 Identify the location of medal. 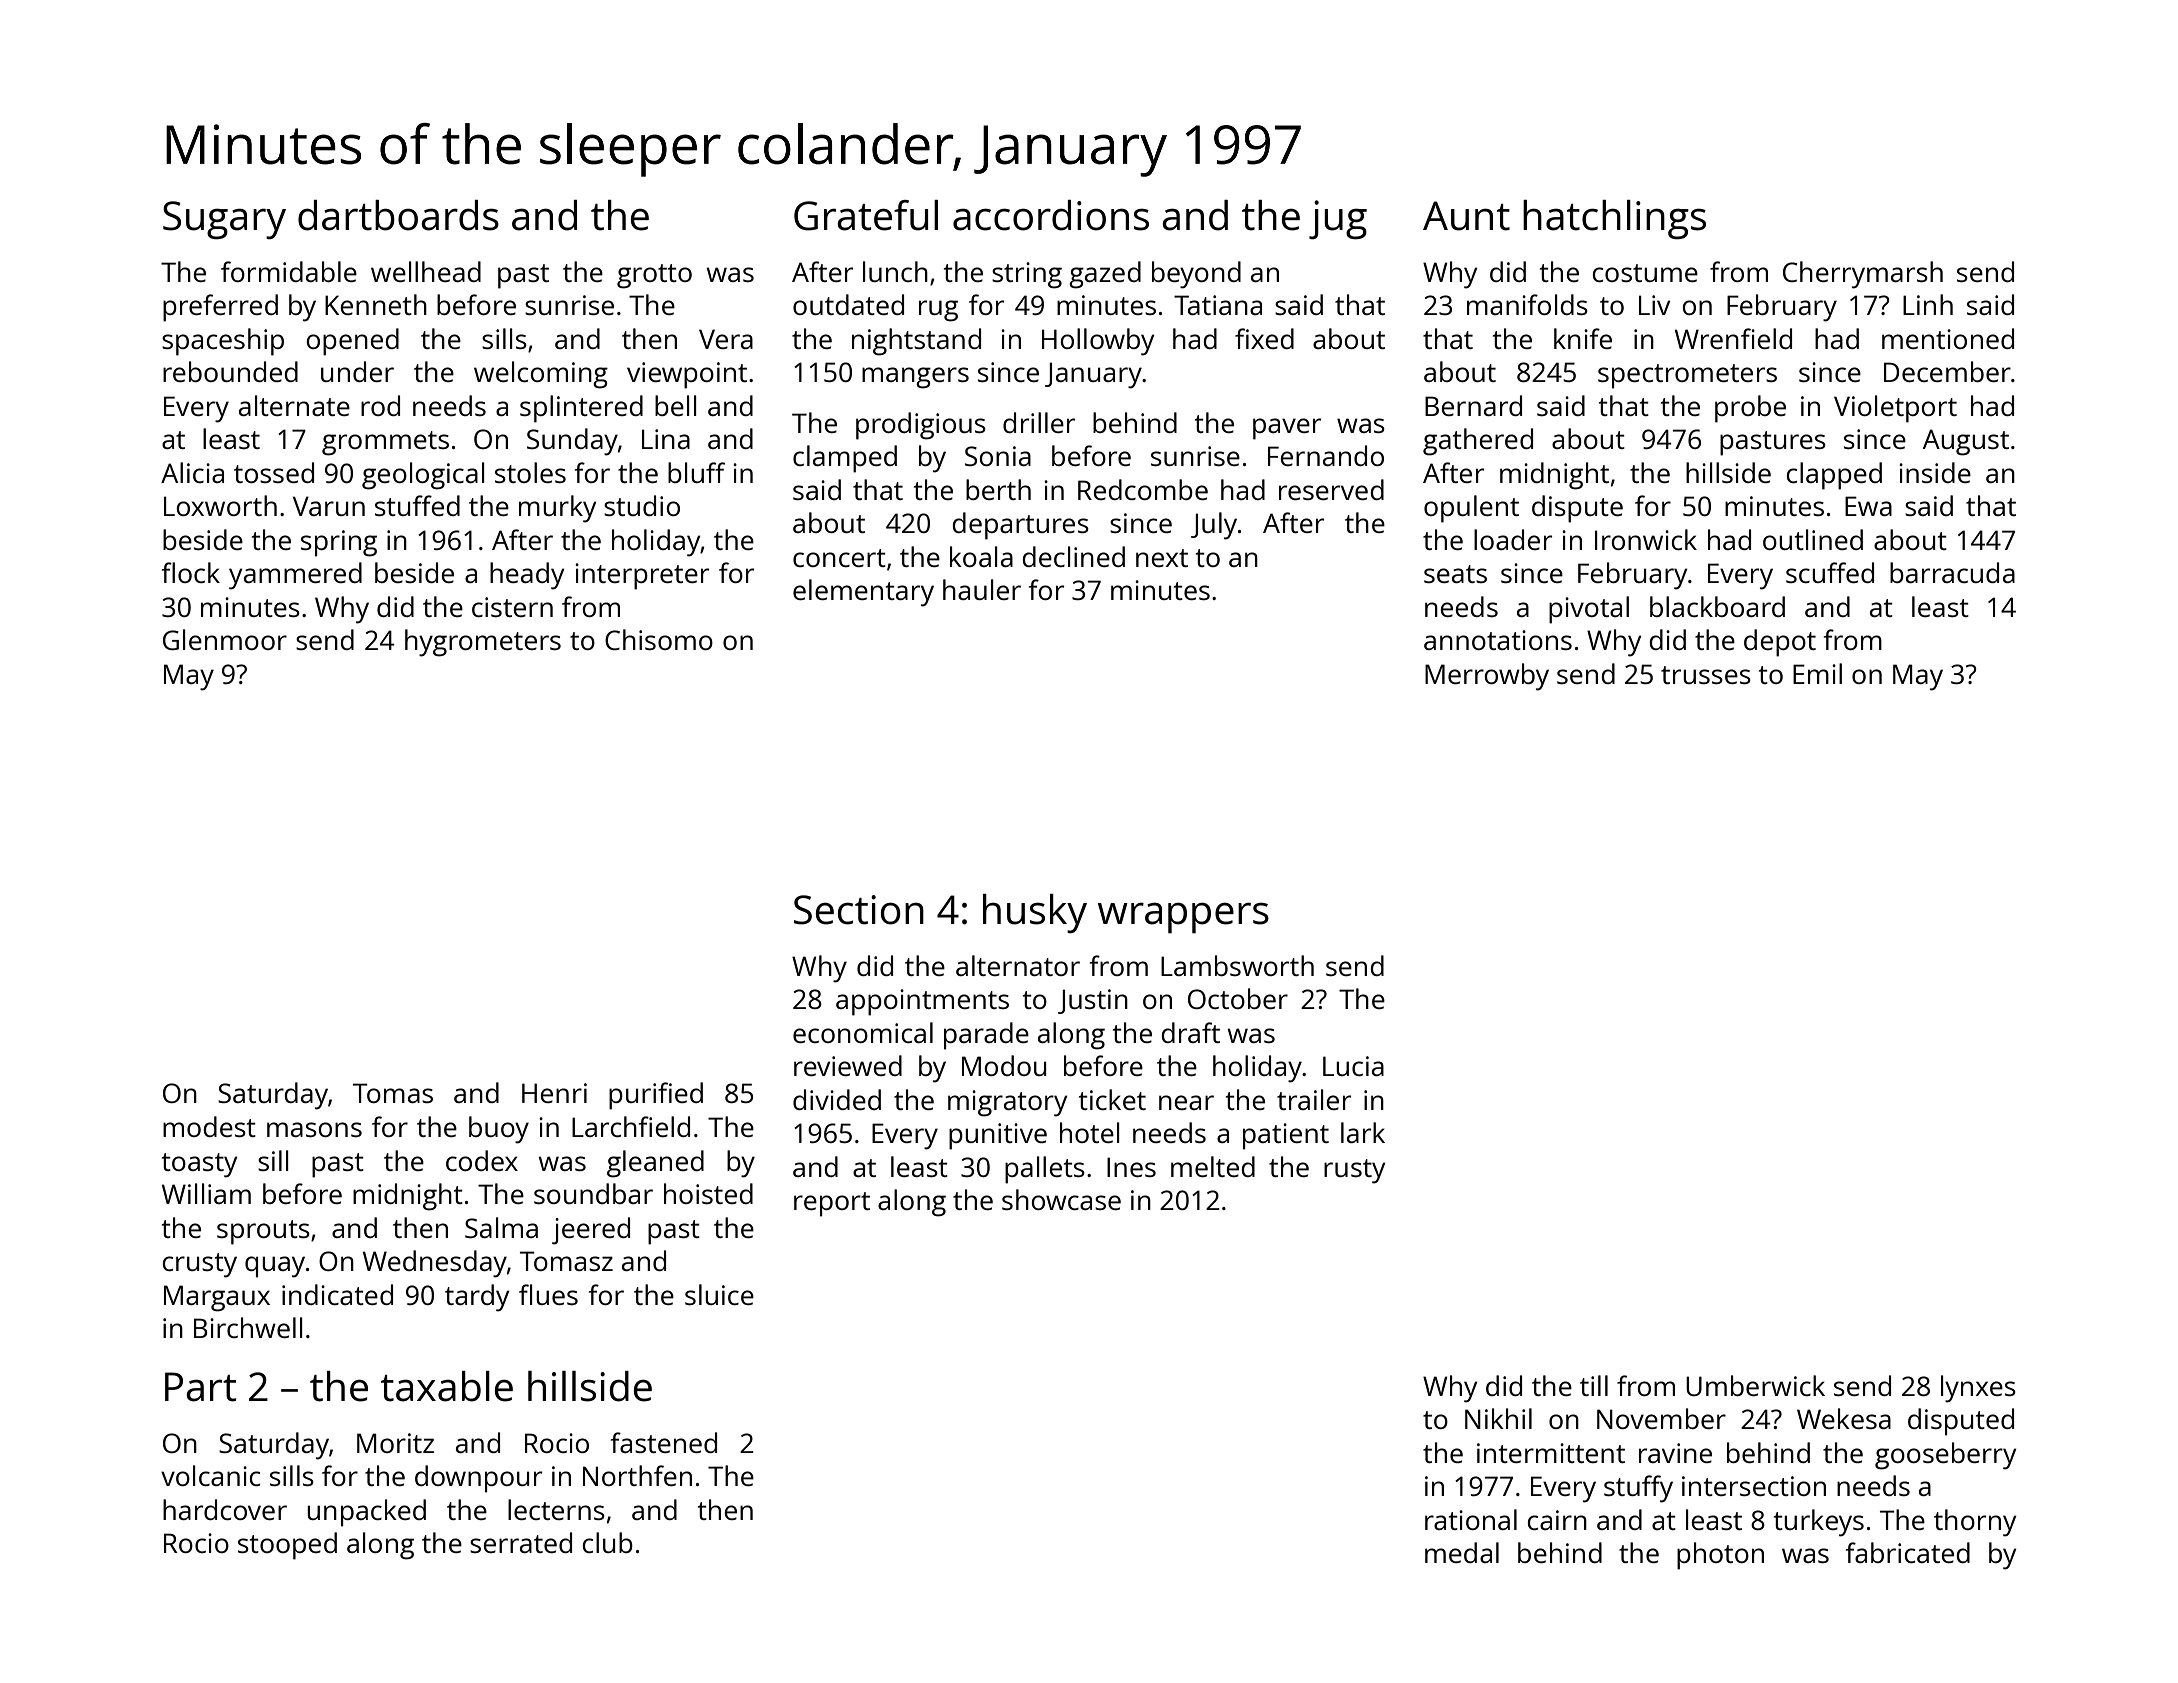
(1462, 1552).
